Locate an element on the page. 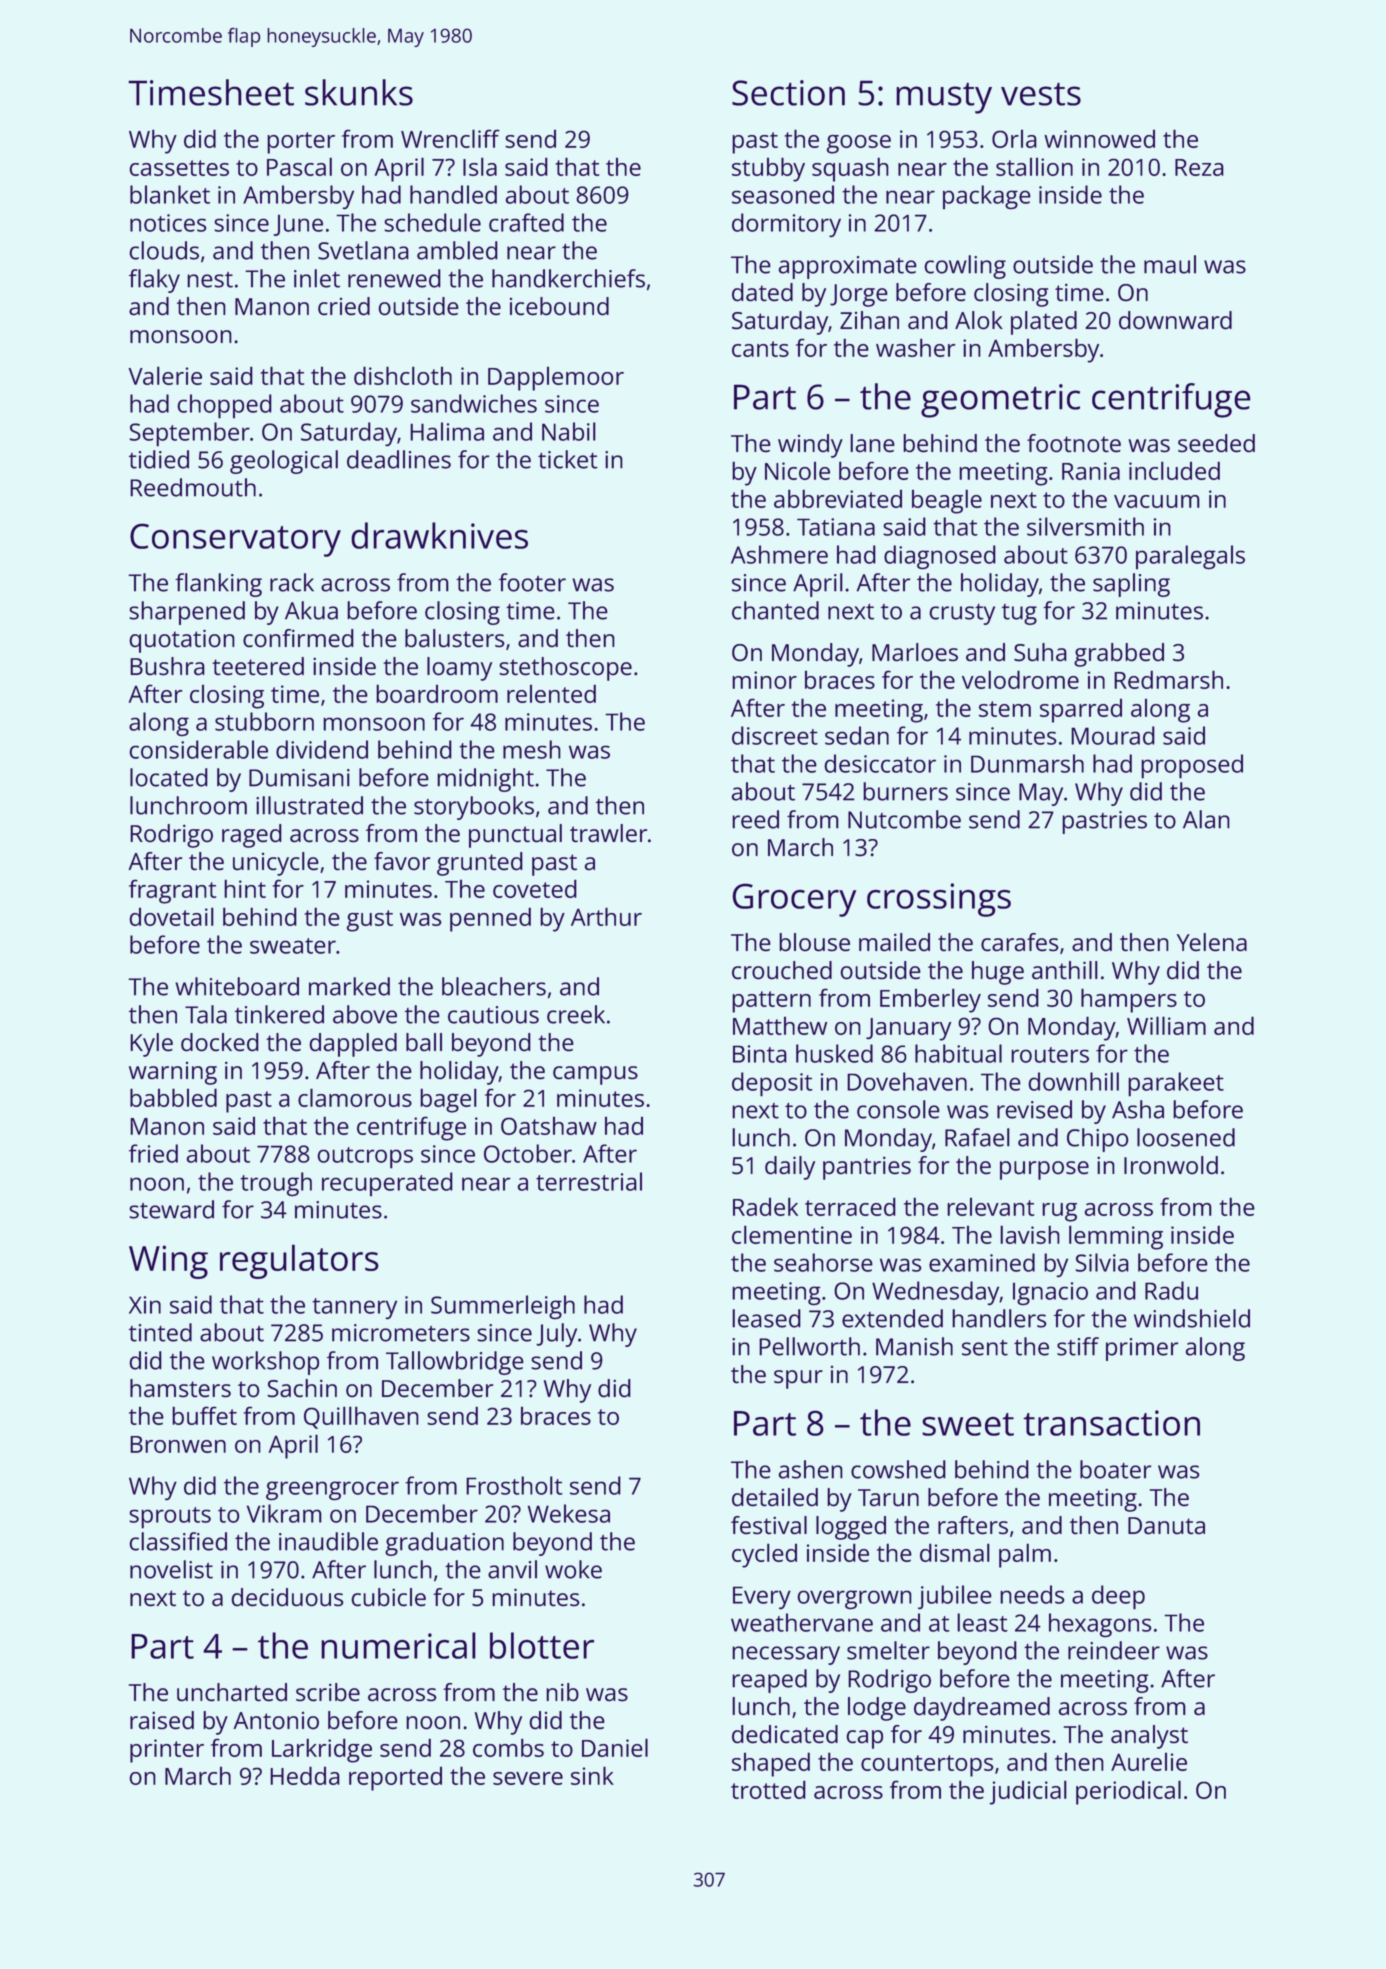  novelist is located at coordinates (171, 1569).
